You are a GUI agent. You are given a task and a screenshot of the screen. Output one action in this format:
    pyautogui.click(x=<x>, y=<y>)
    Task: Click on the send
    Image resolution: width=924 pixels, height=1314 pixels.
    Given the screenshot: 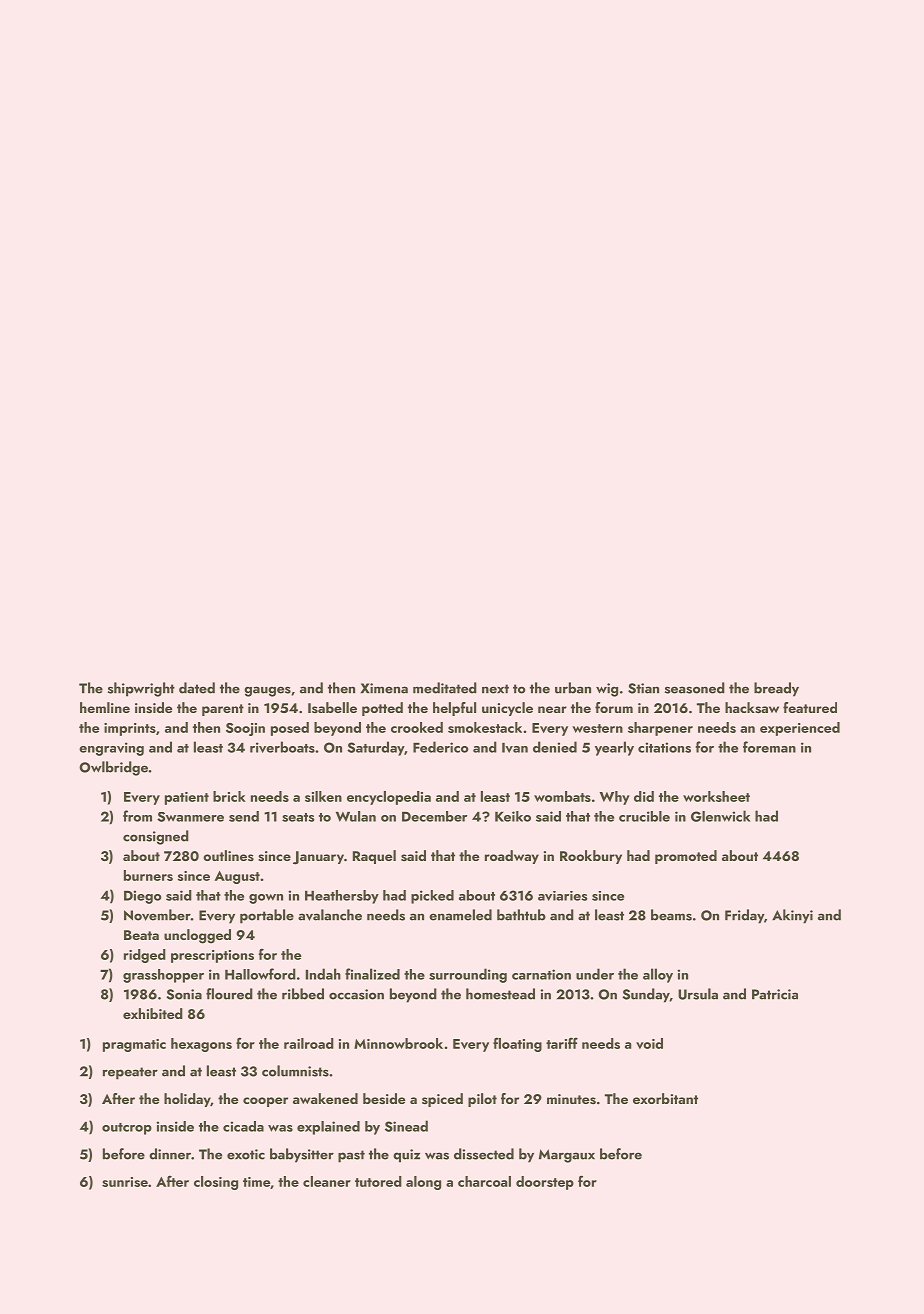 What is the action you would take?
    pyautogui.click(x=244, y=816)
